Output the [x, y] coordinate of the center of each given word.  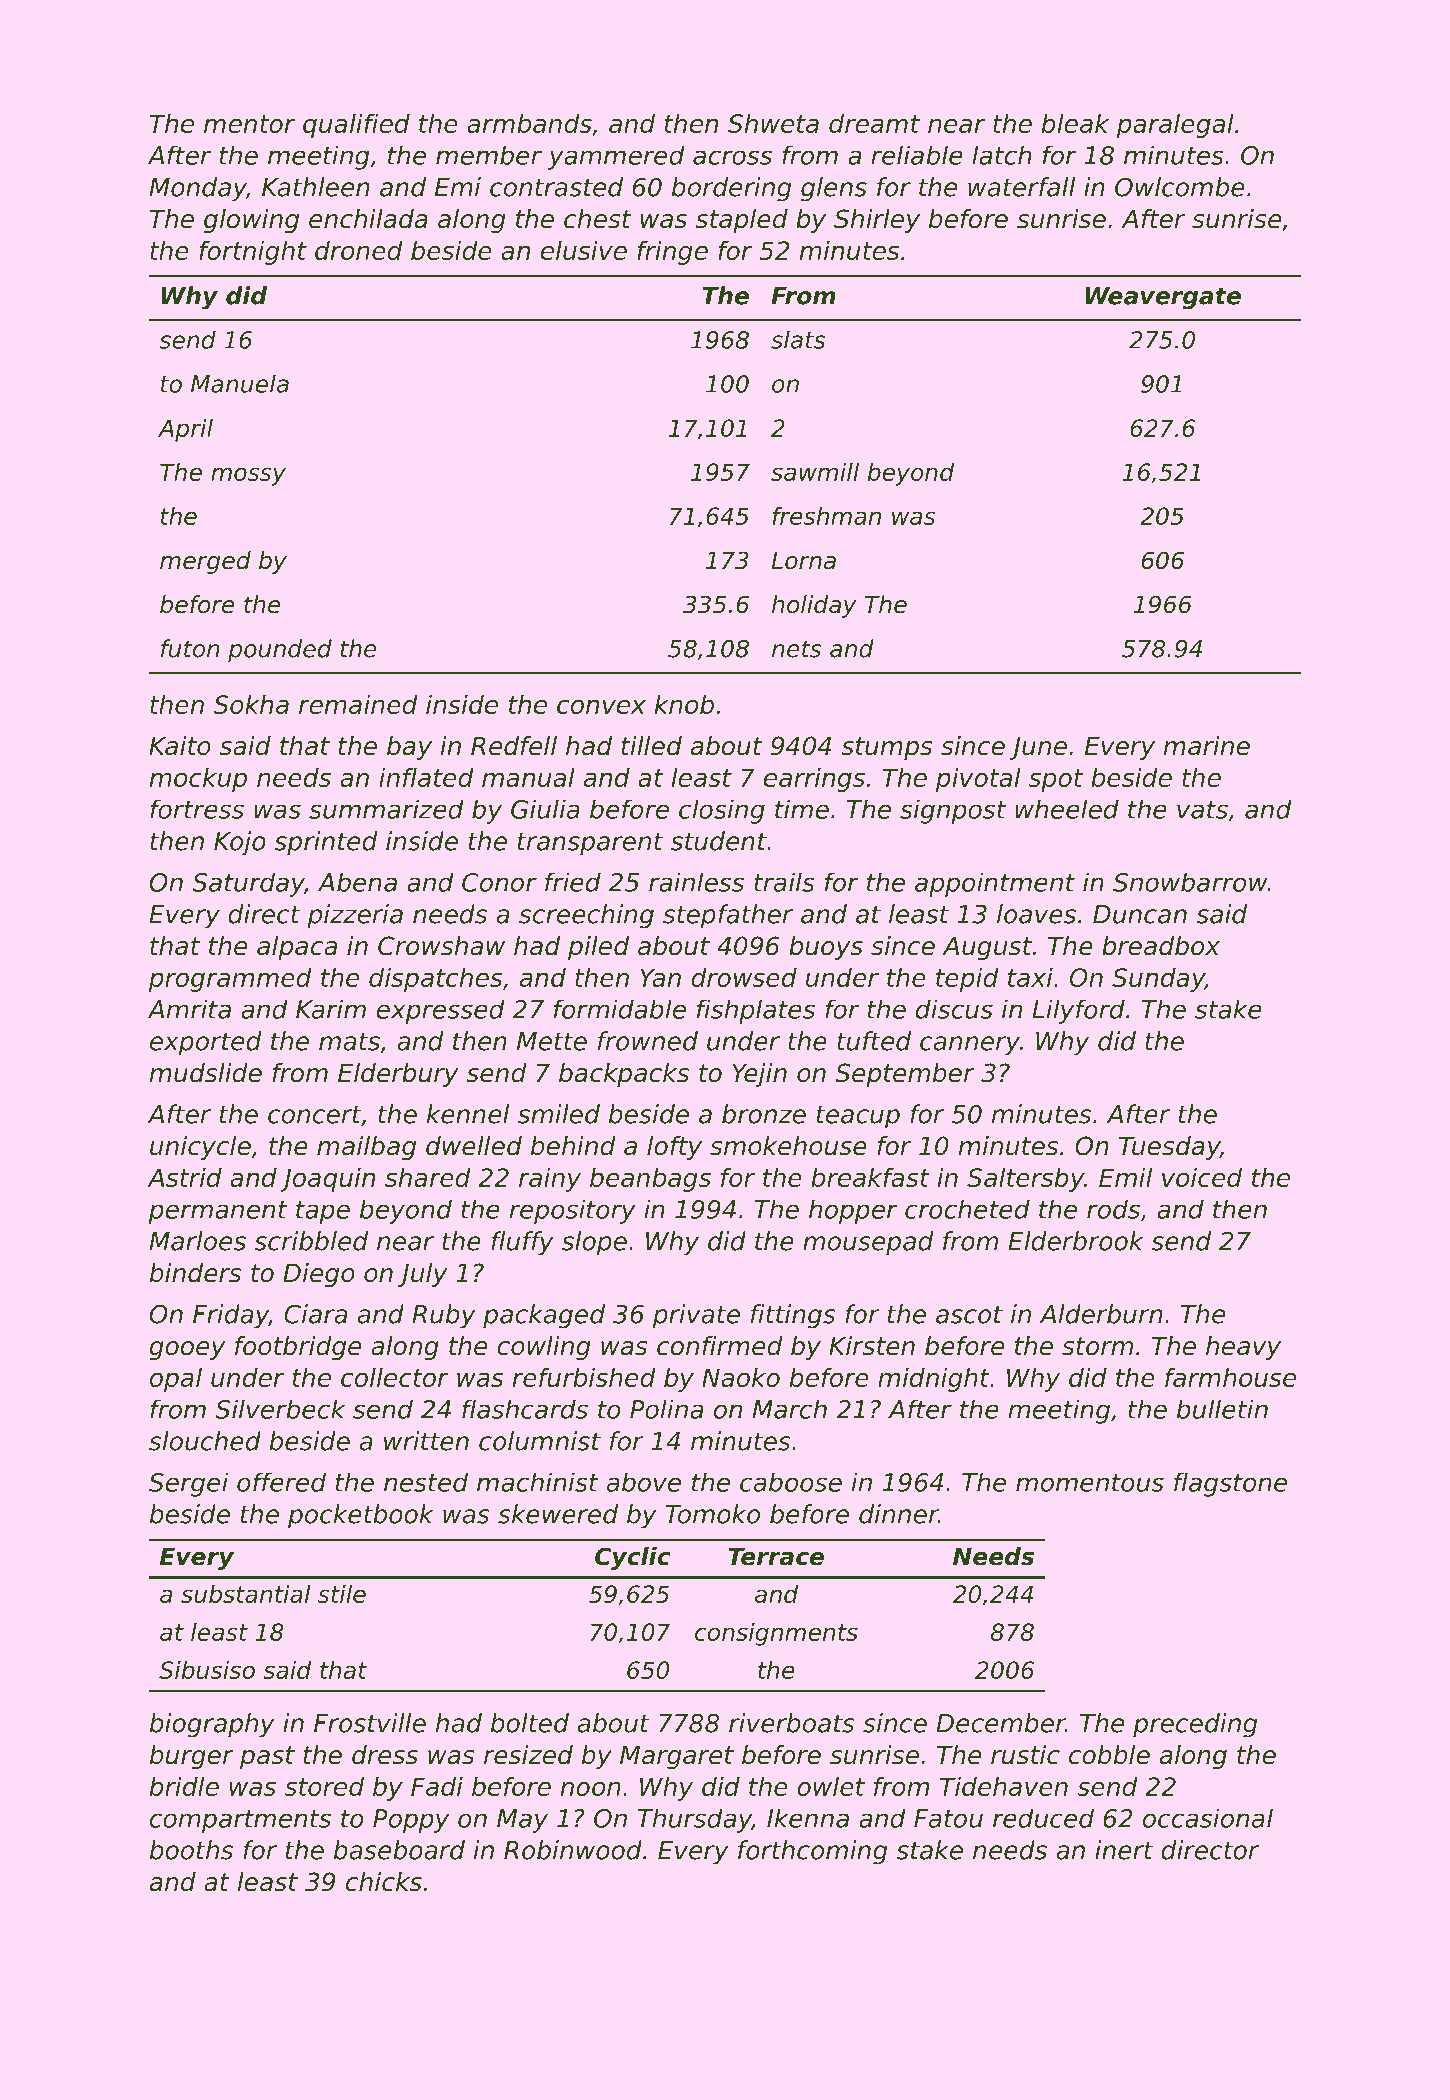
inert [1124, 1850]
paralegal [1175, 126]
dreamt [874, 123]
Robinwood [573, 1850]
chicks [384, 1882]
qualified [356, 126]
